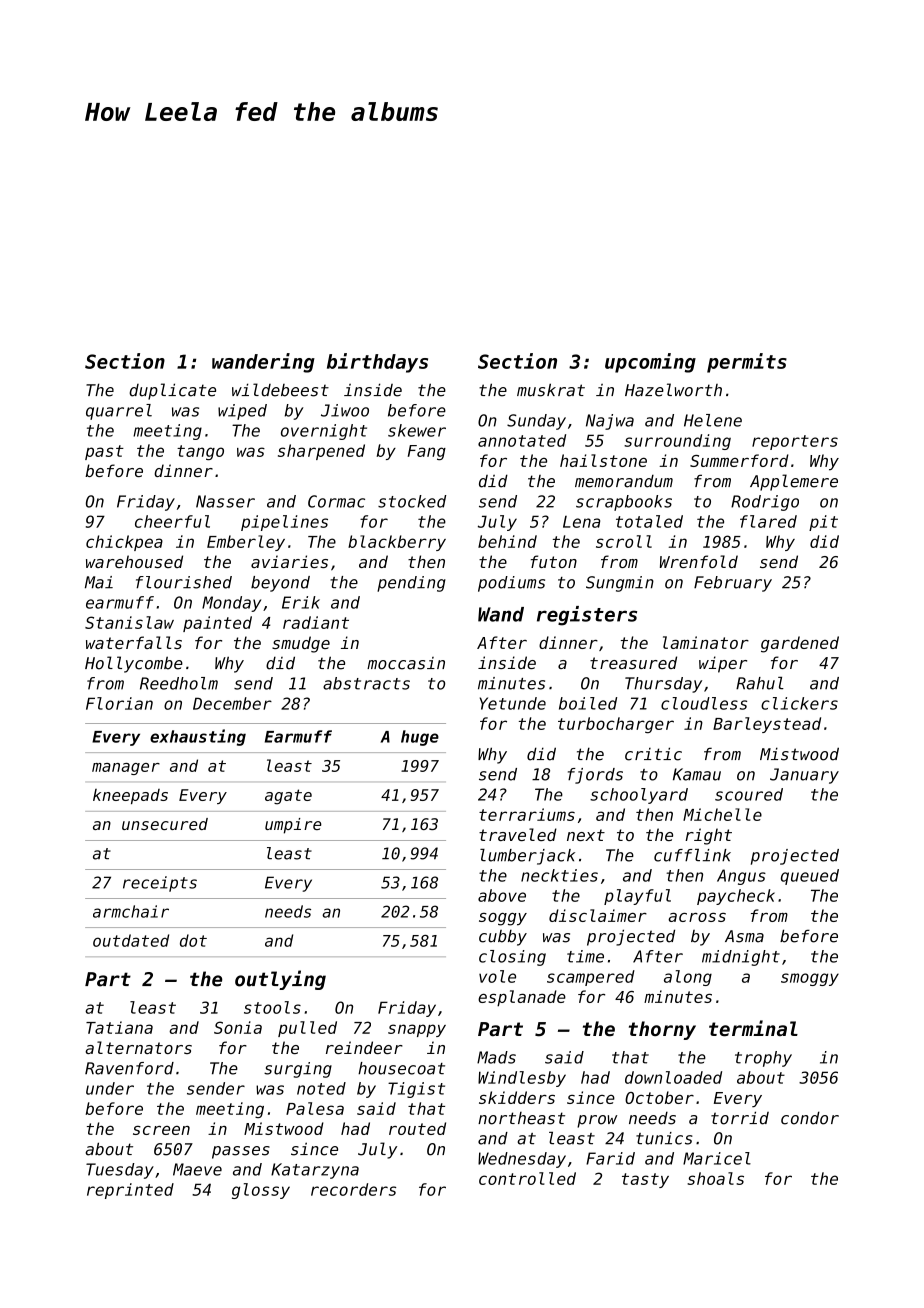 The image size is (924, 1308). I want to click on thorny, so click(662, 1030).
